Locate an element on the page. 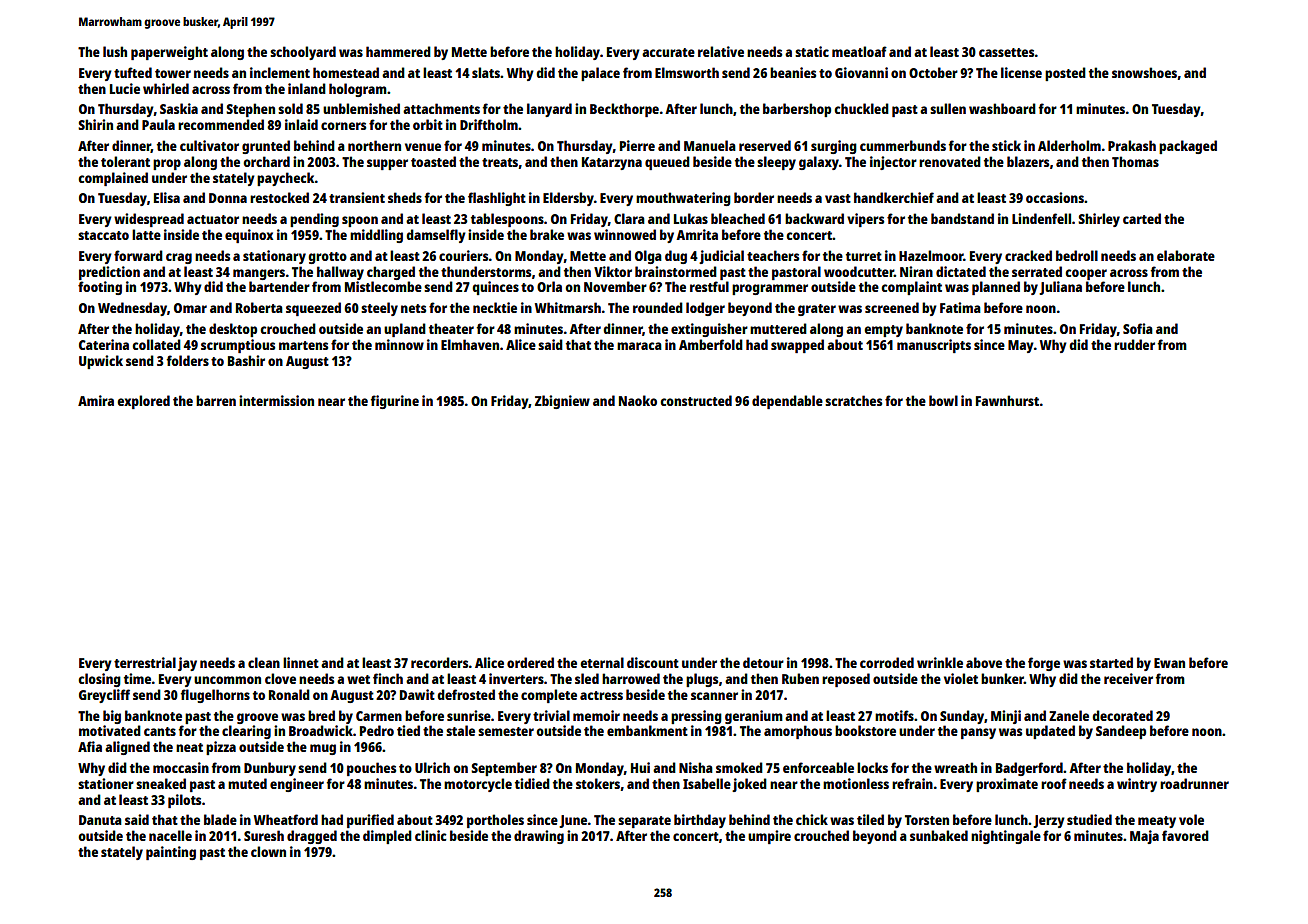 The height and width of the document is (924, 1308). martens is located at coordinates (303, 345).
